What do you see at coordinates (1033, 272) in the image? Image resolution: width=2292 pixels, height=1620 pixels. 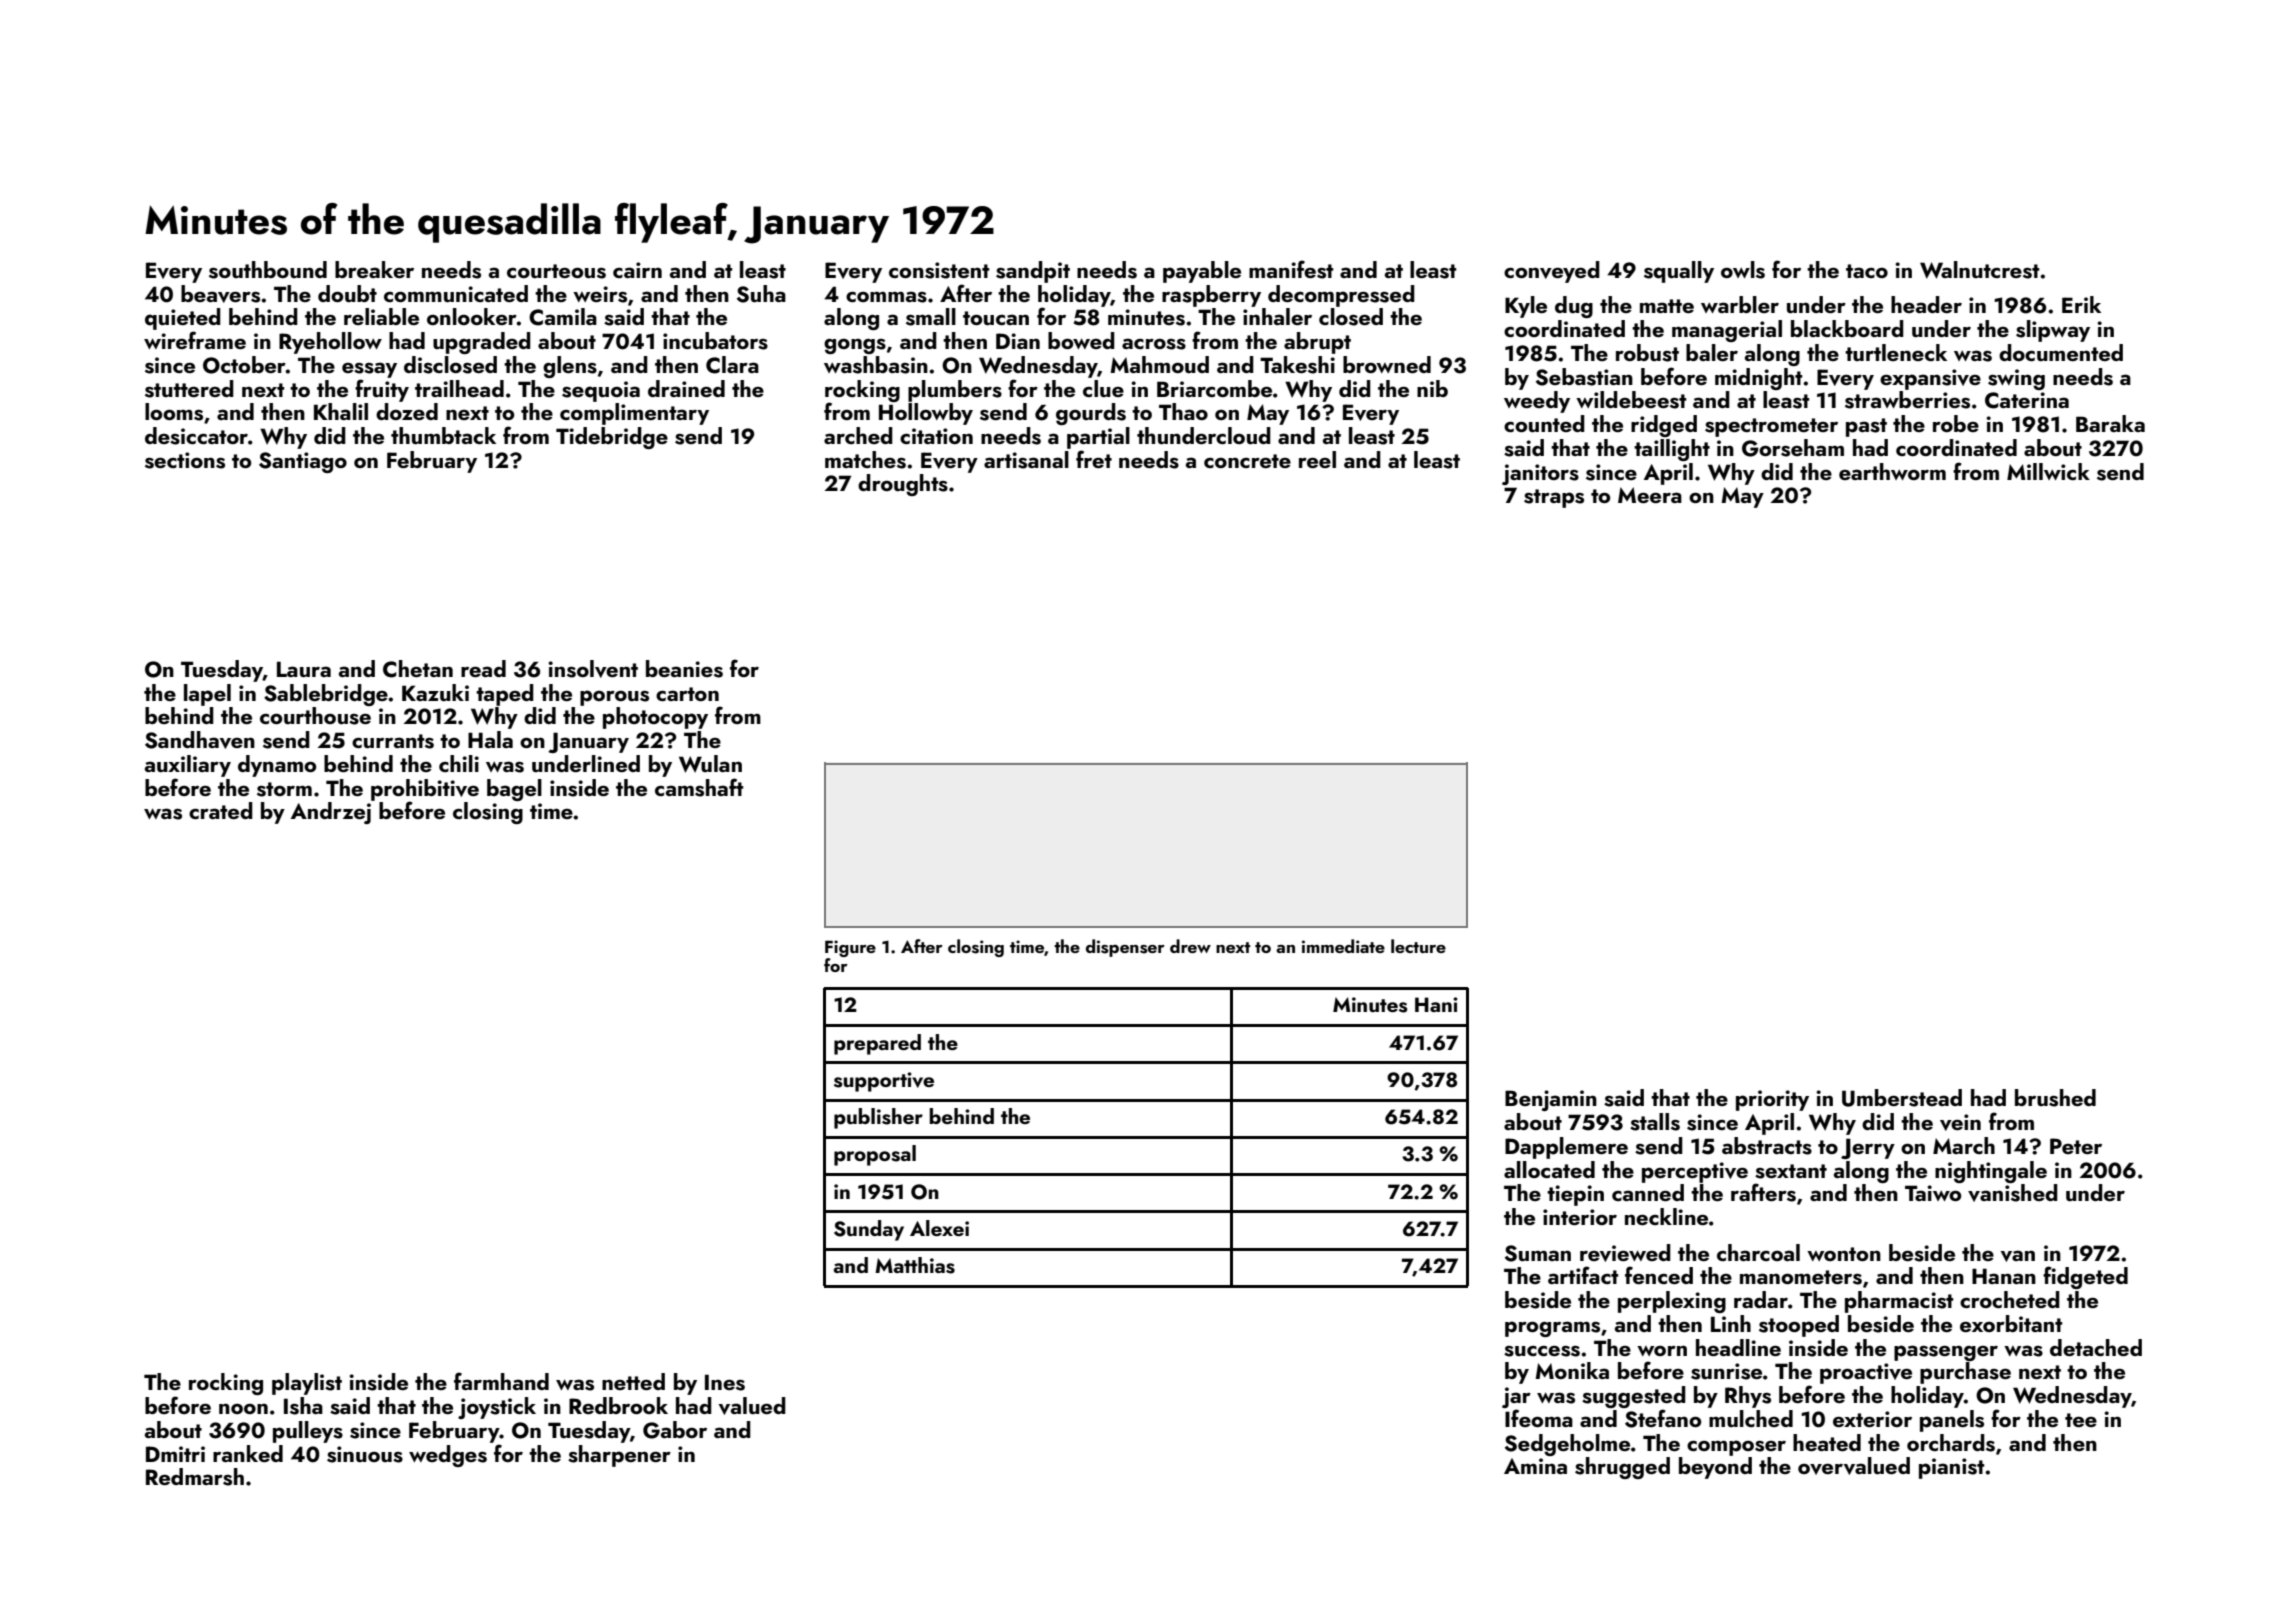 I see `sandpit` at bounding box center [1033, 272].
